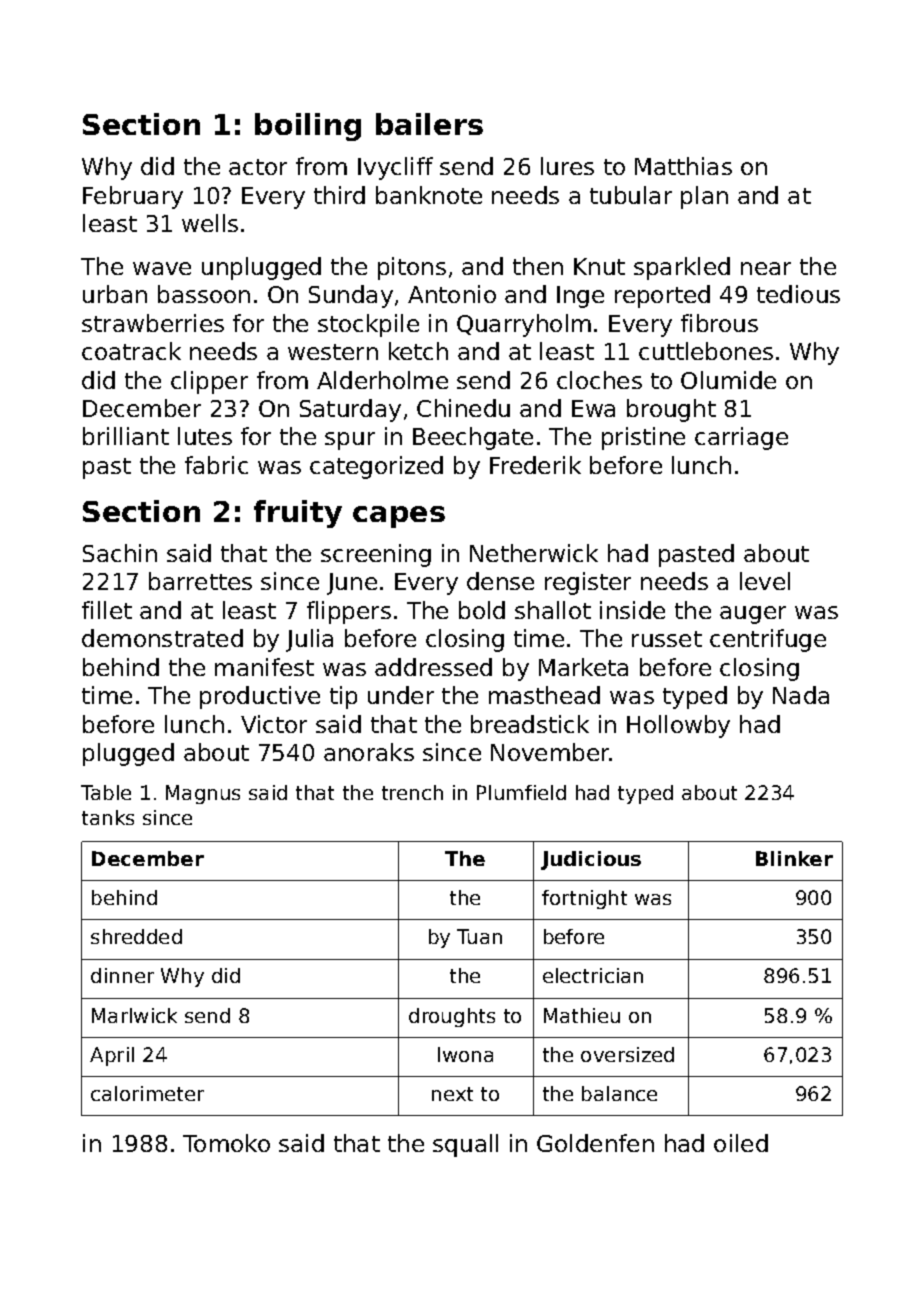  I want to click on banknote, so click(429, 195).
